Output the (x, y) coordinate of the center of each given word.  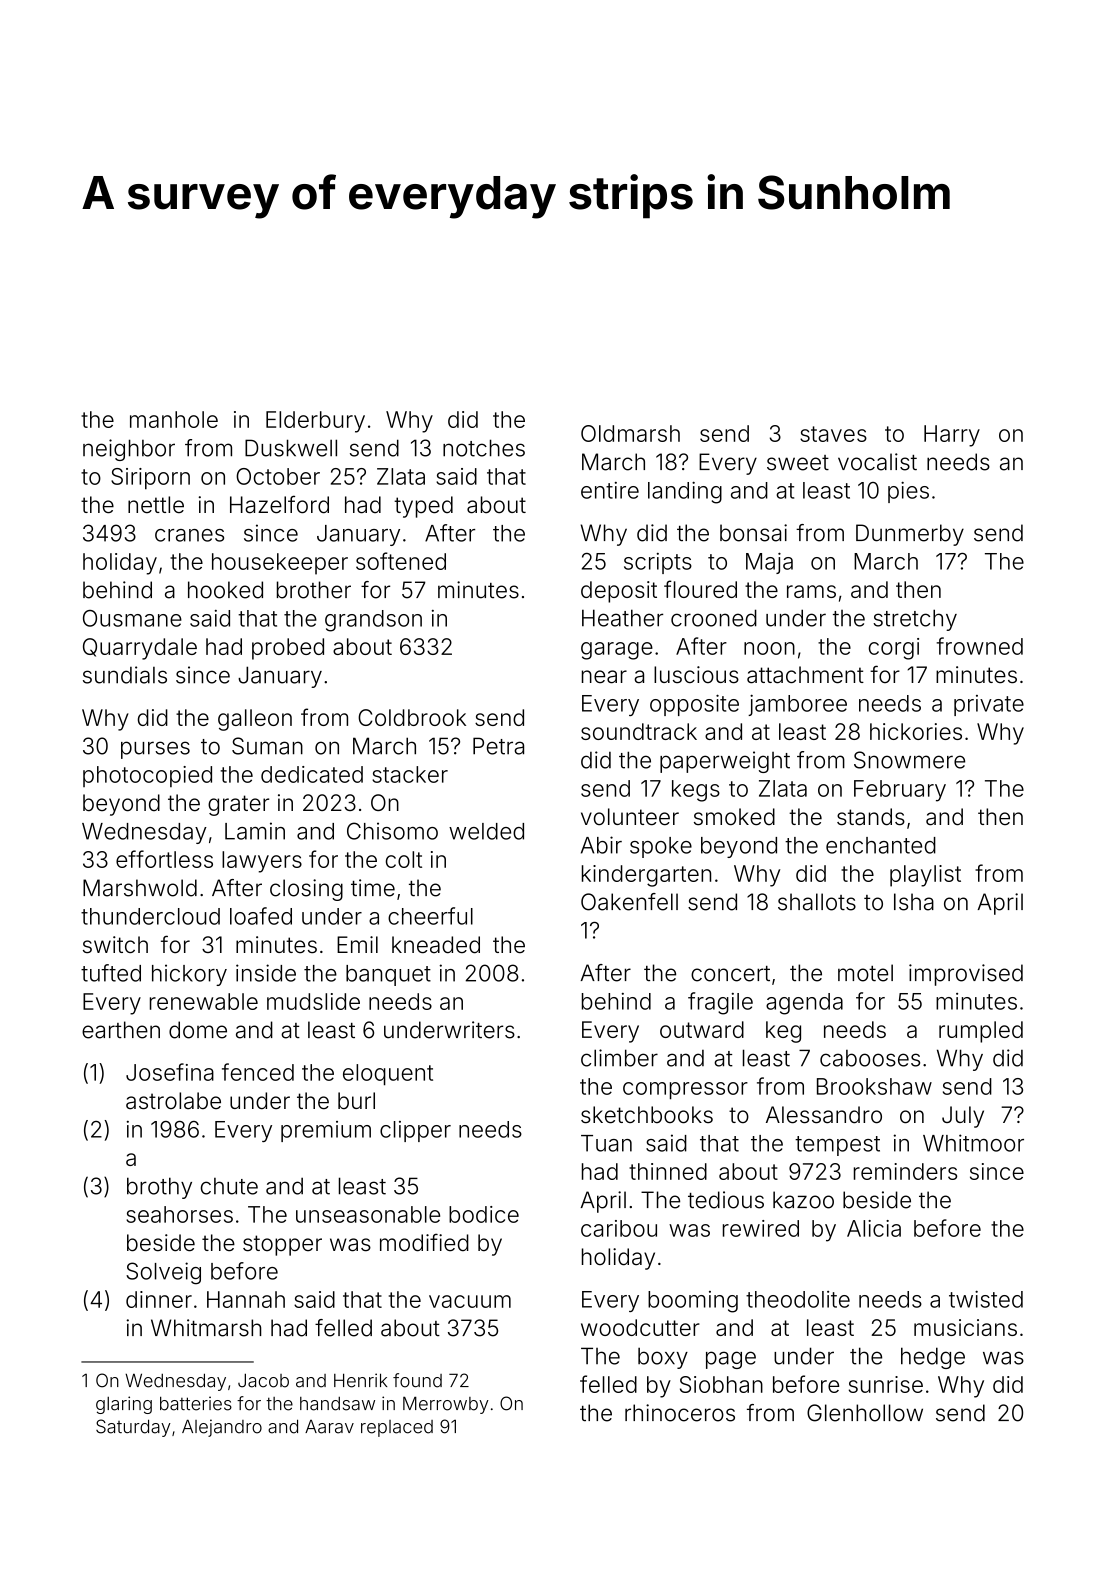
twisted (986, 1299)
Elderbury (315, 422)
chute (229, 1186)
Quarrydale (140, 649)
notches (484, 448)
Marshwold (140, 888)
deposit (619, 592)
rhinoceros (680, 1413)
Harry (952, 436)
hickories (916, 731)
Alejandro (222, 1428)
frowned (980, 646)
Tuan (606, 1143)
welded (486, 831)
